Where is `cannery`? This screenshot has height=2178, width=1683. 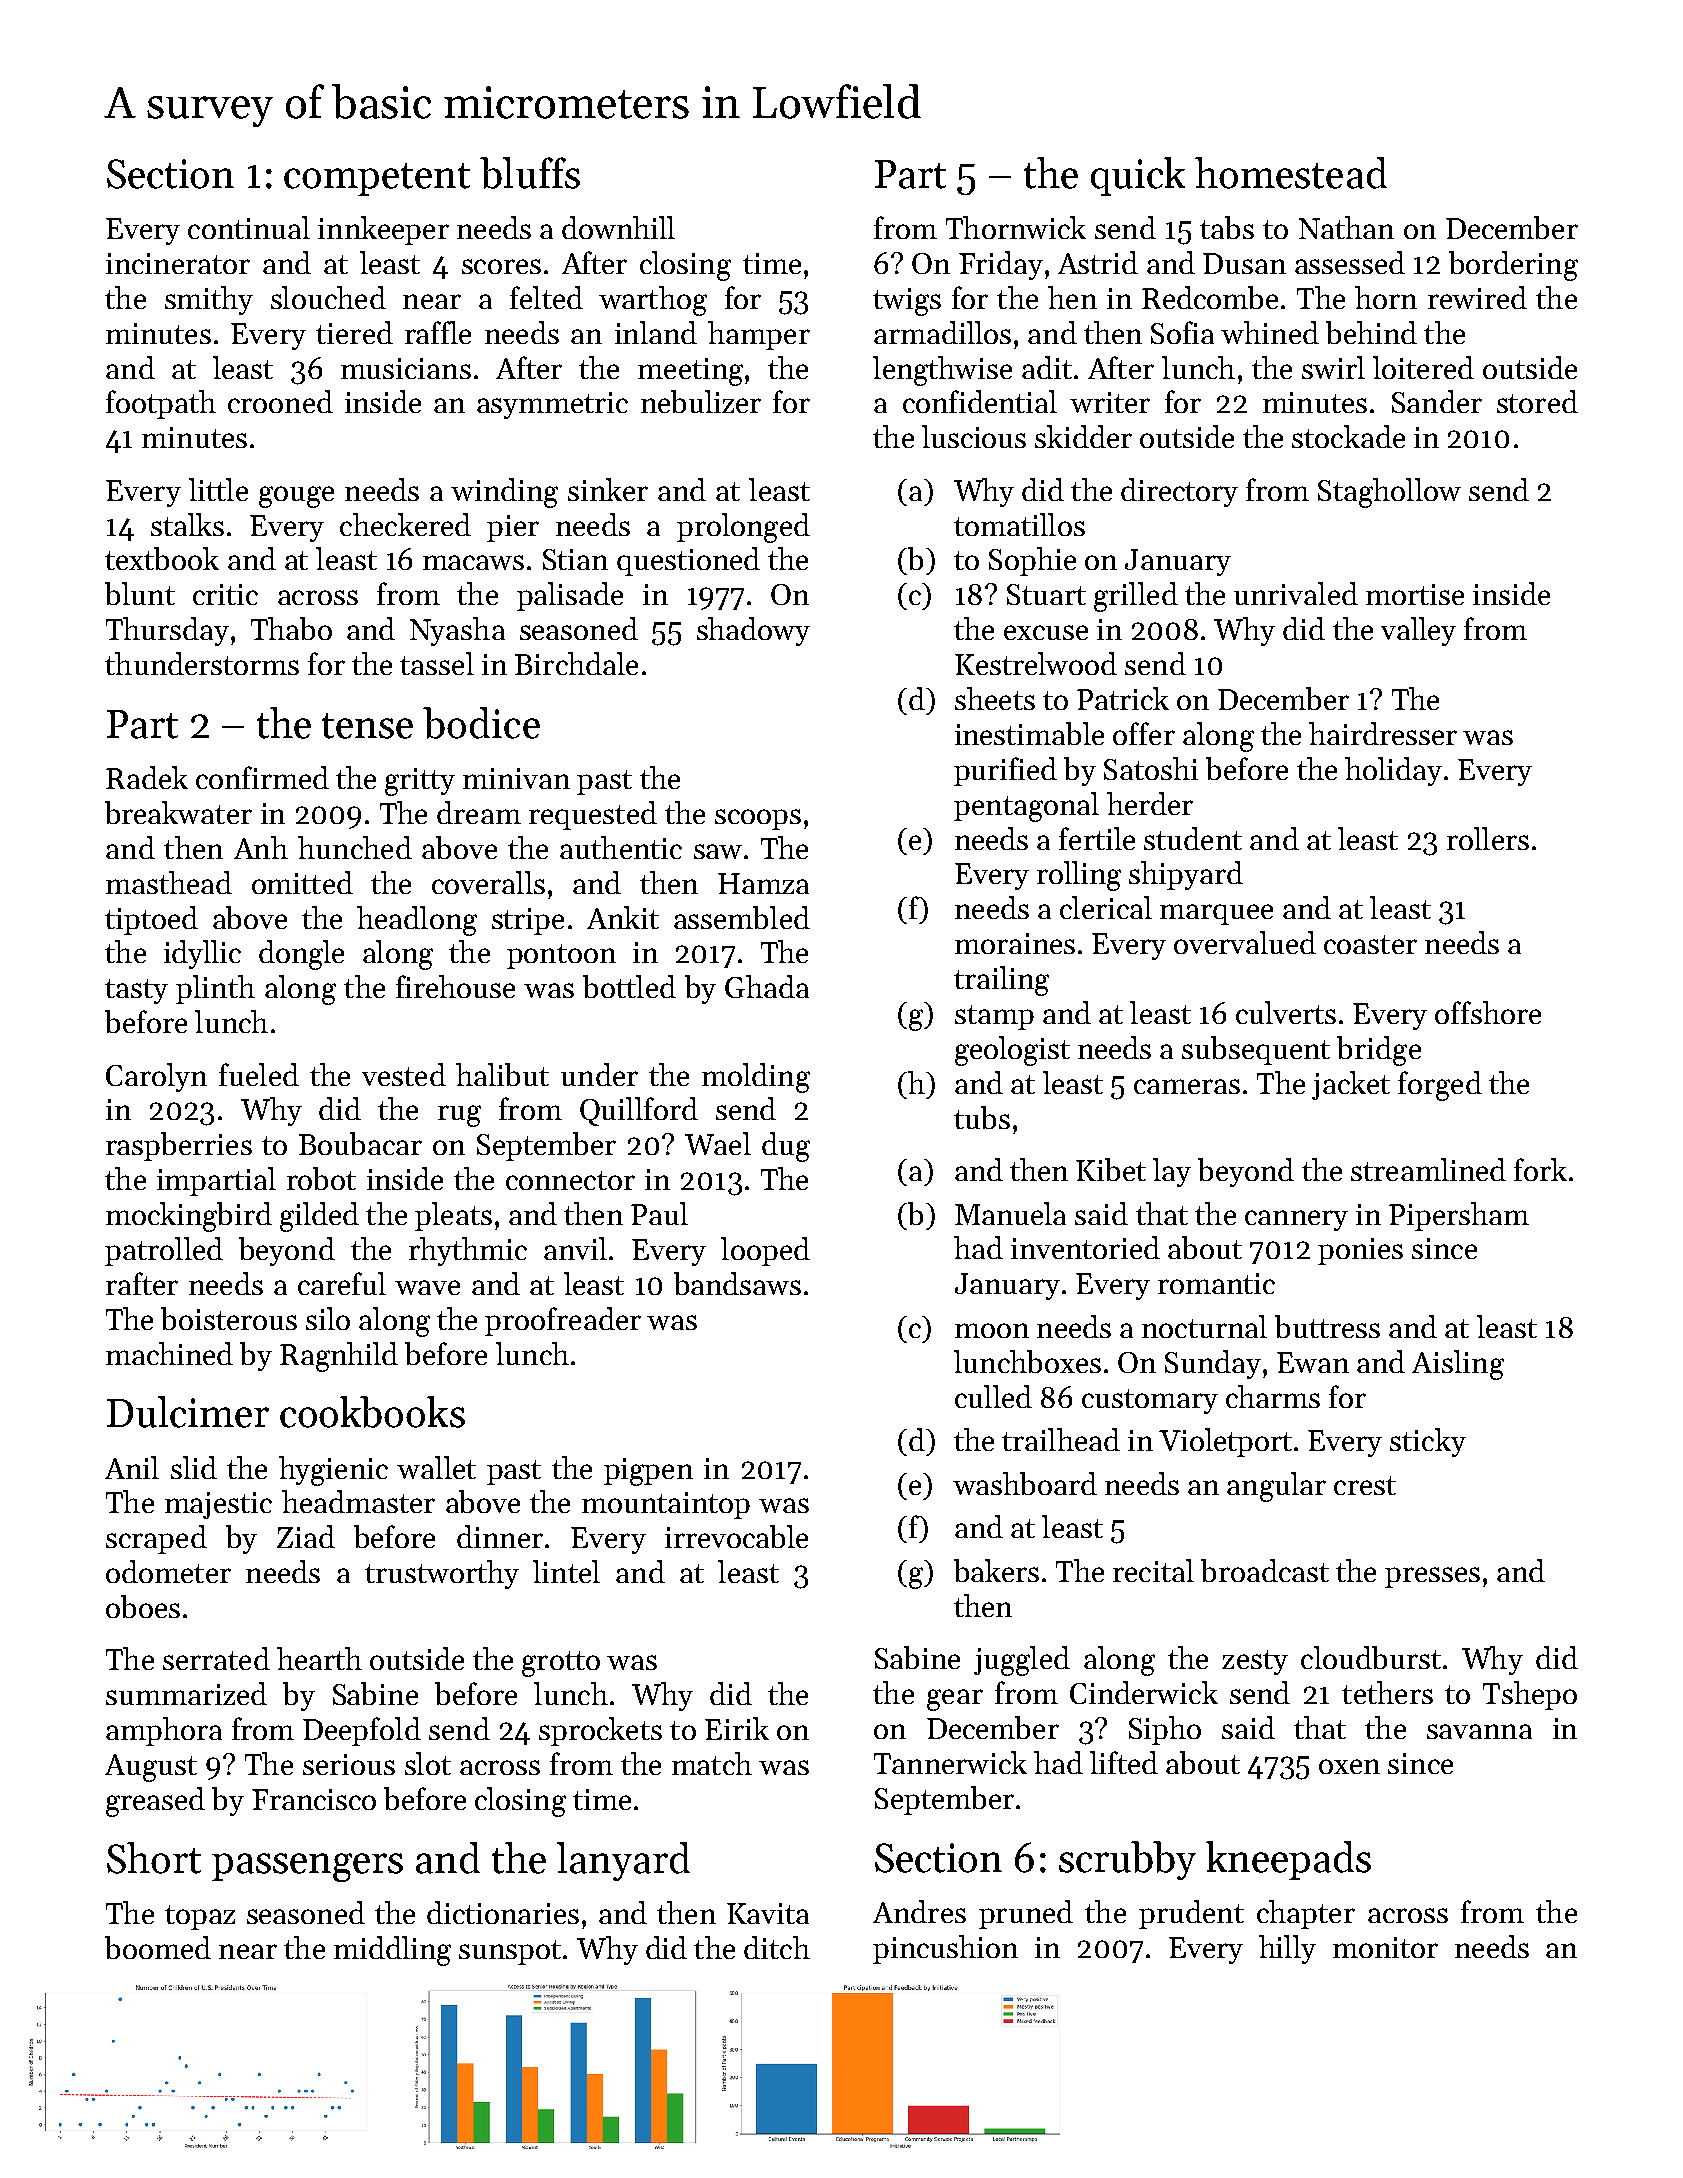
cannery is located at coordinates (1296, 1220).
